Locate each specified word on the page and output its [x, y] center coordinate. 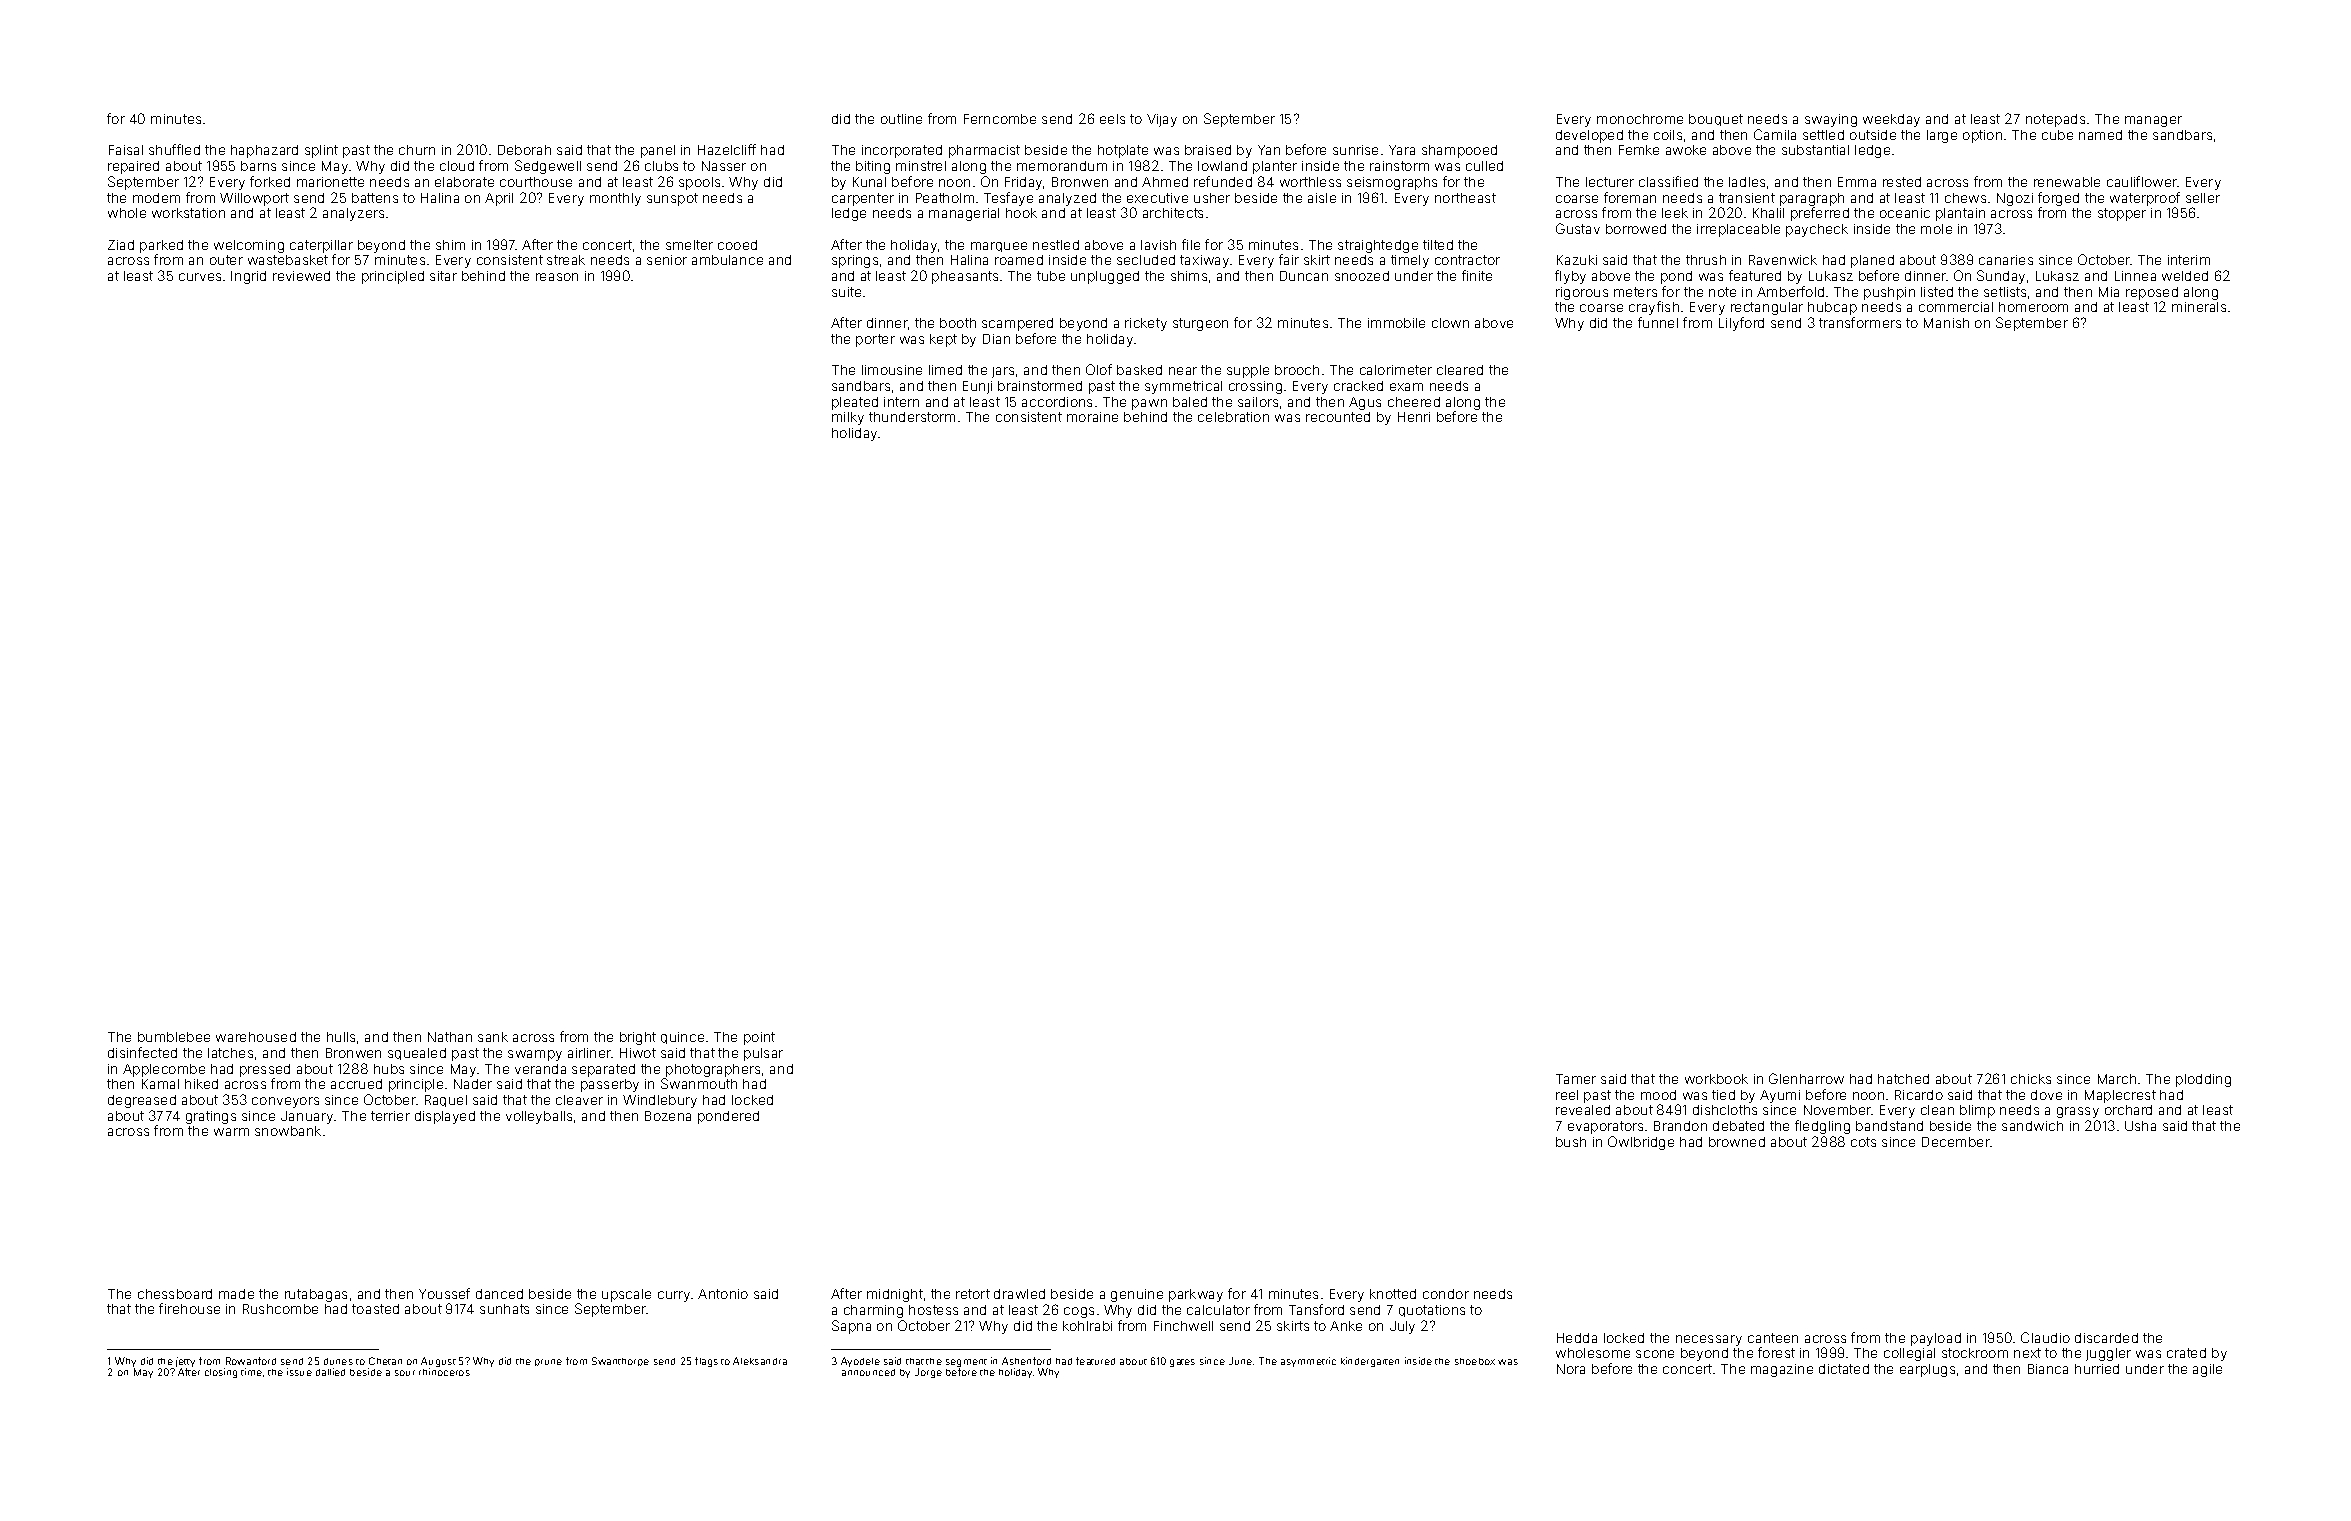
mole [1936, 229]
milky [848, 418]
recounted [1338, 417]
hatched [1903, 1079]
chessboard [175, 1294]
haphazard [264, 151]
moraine [1092, 417]
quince [682, 1038]
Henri [1414, 417]
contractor [1467, 260]
